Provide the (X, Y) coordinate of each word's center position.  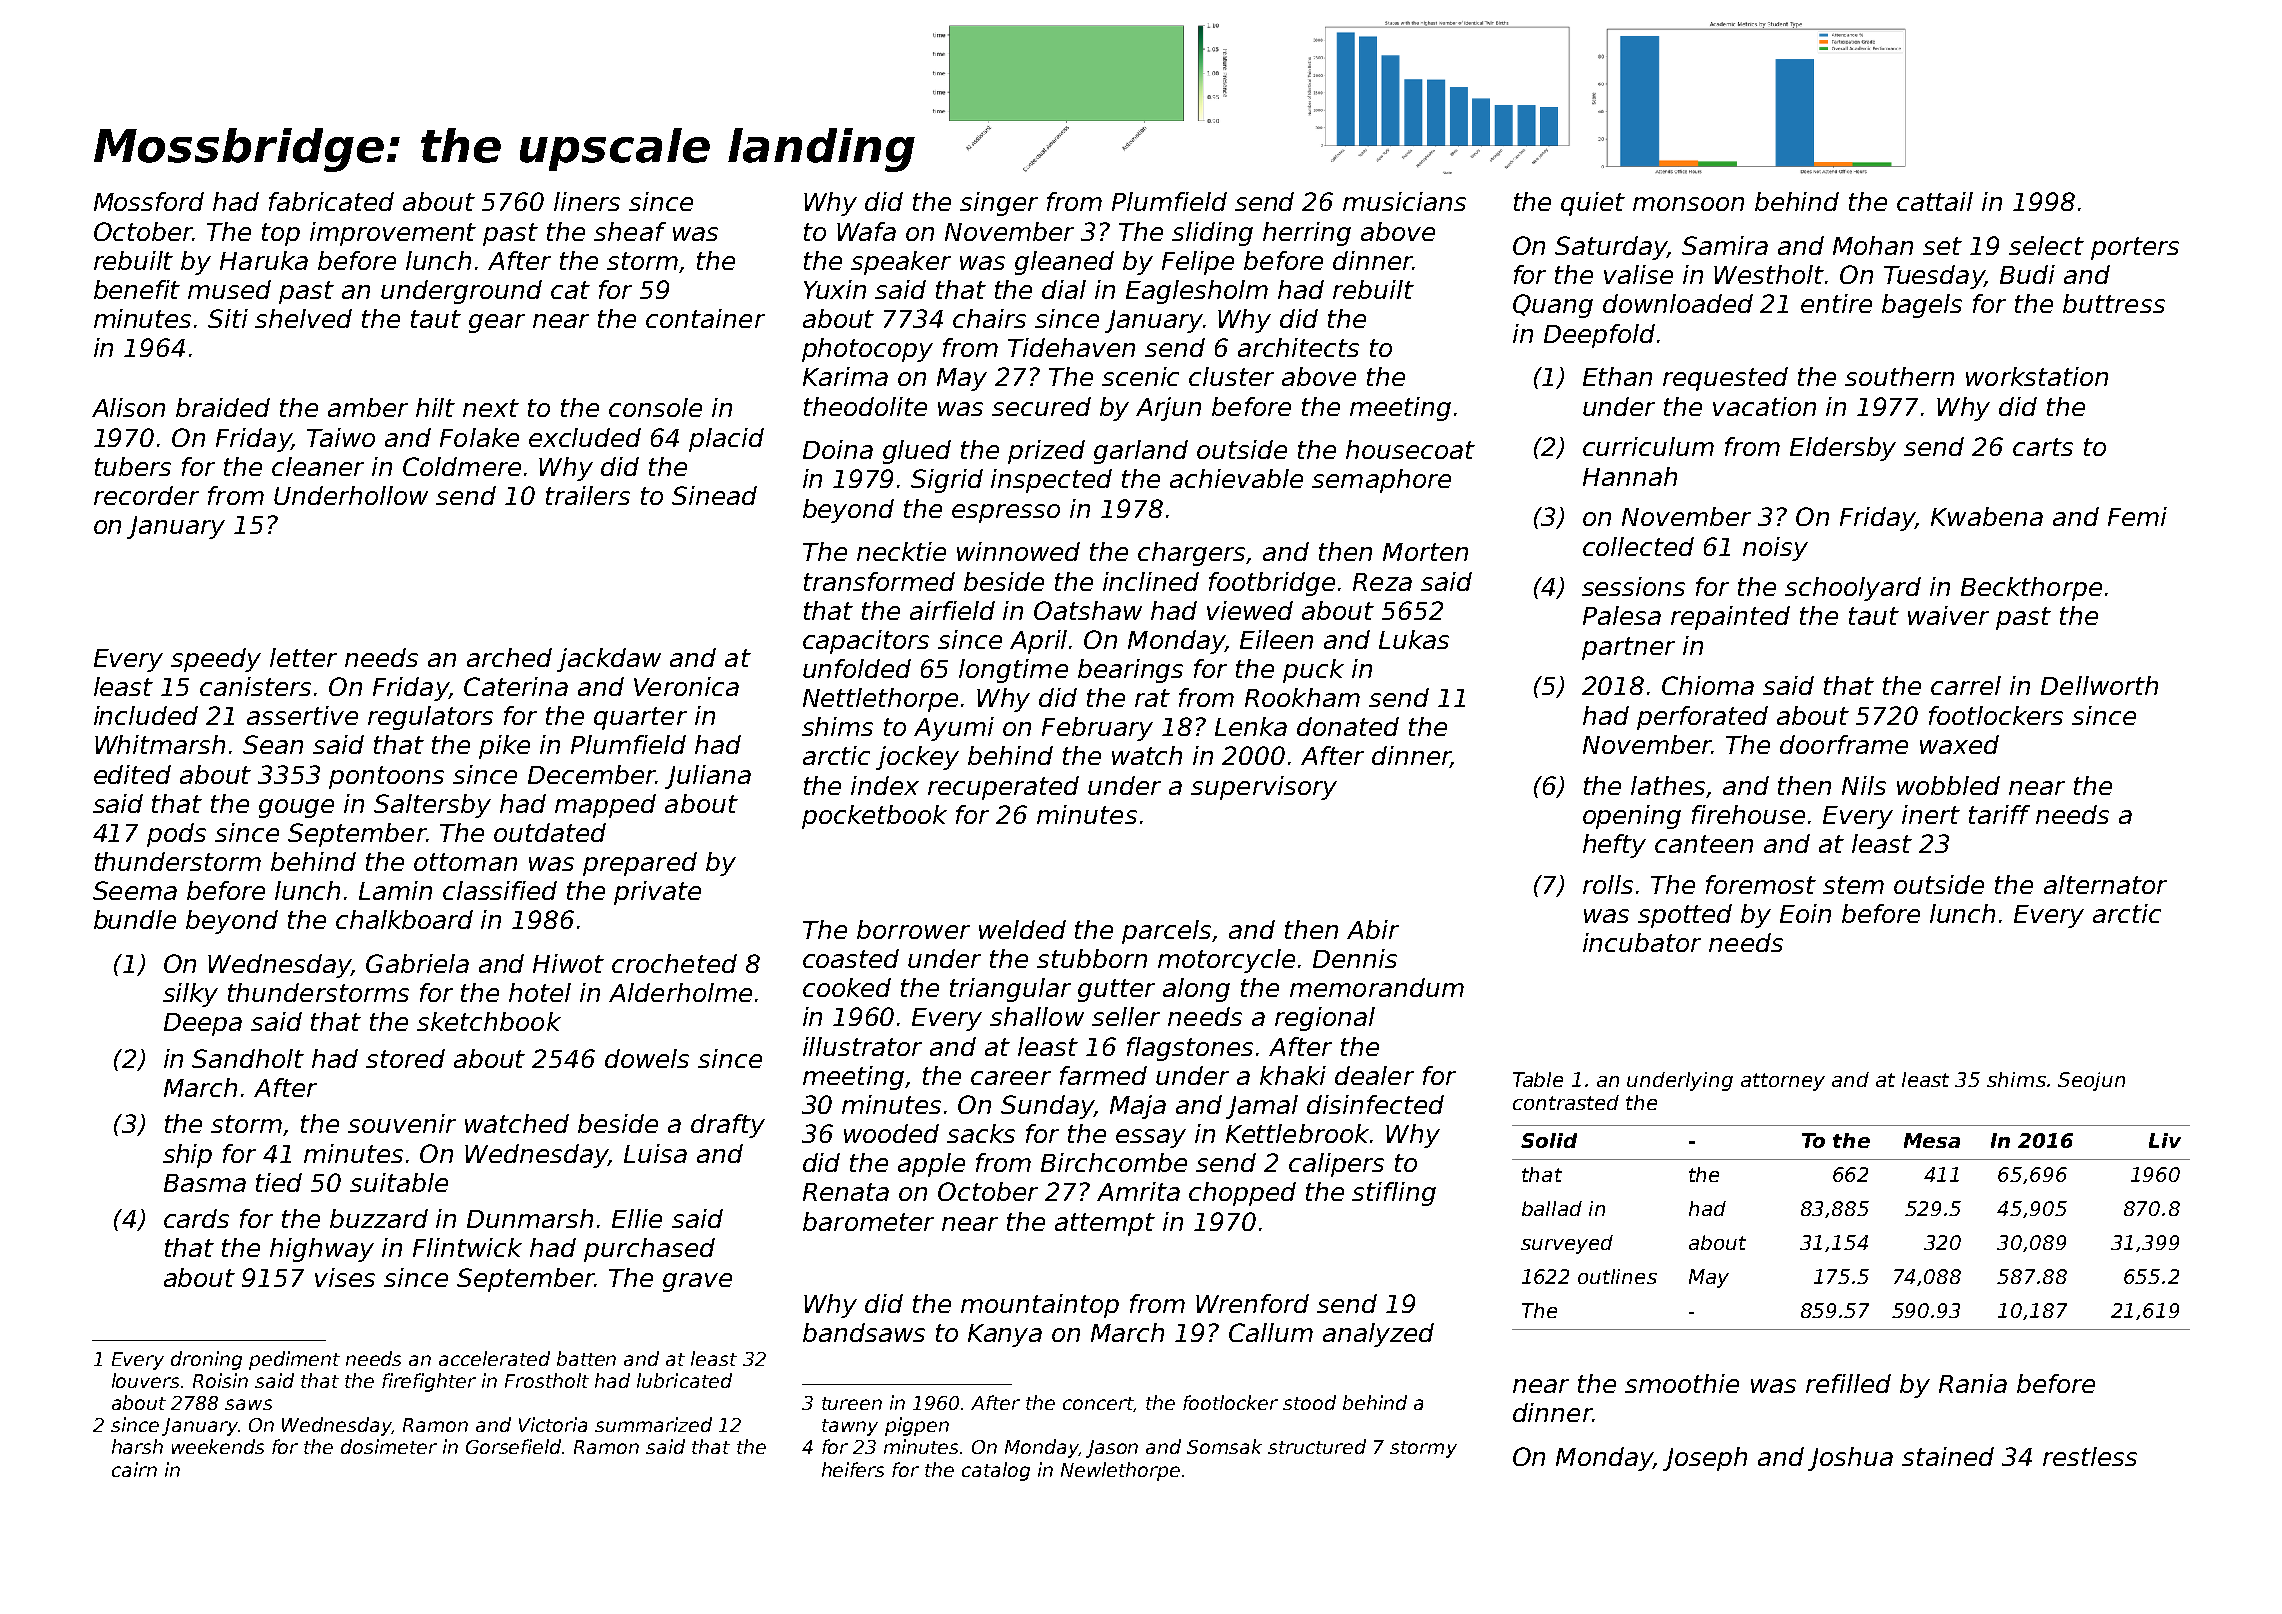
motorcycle (1226, 961)
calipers (1336, 1165)
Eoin (1805, 913)
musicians (1404, 201)
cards (196, 1218)
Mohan (1873, 245)
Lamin (395, 890)
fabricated (331, 201)
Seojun (2091, 1081)
